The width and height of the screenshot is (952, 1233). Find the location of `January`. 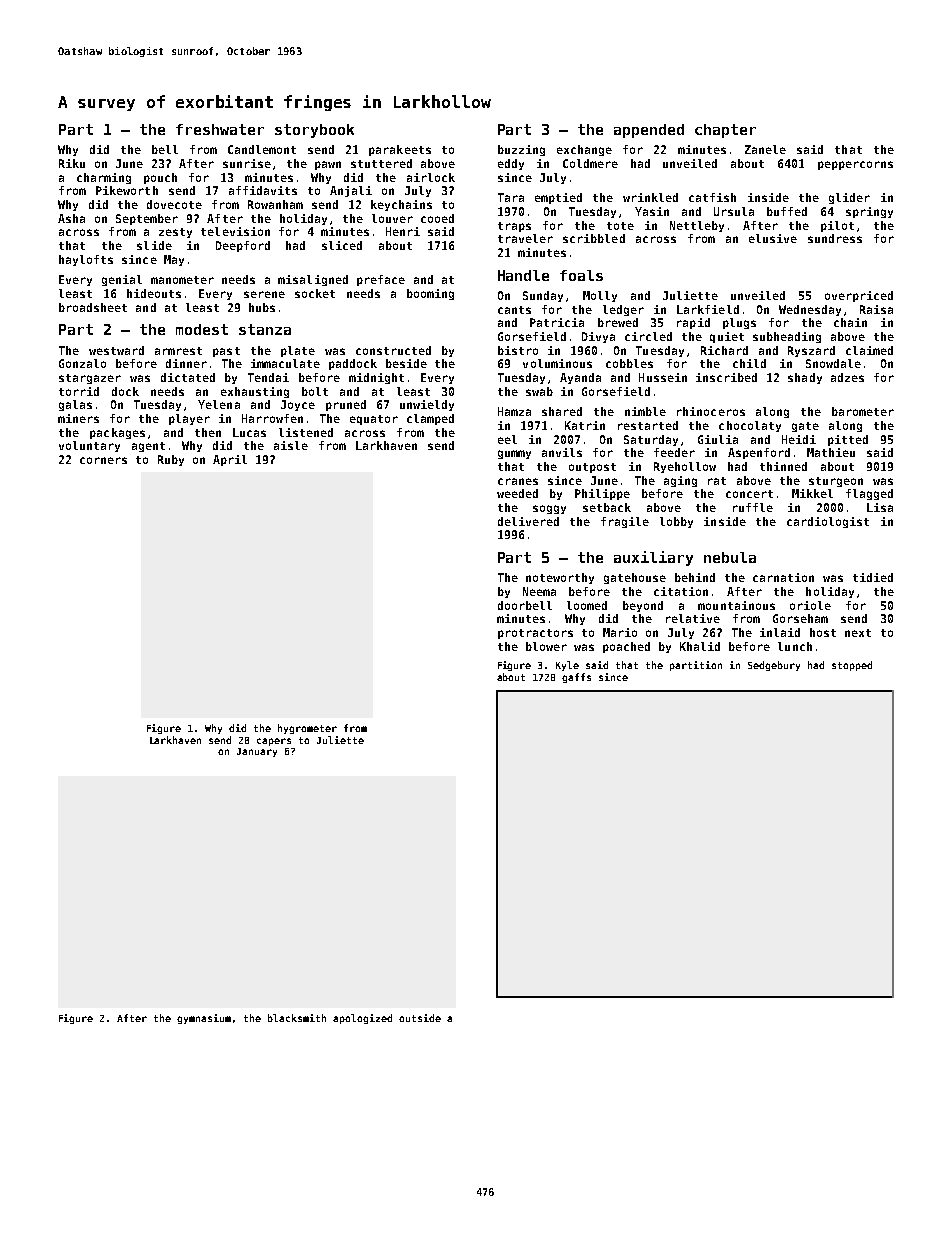

January is located at coordinates (257, 752).
